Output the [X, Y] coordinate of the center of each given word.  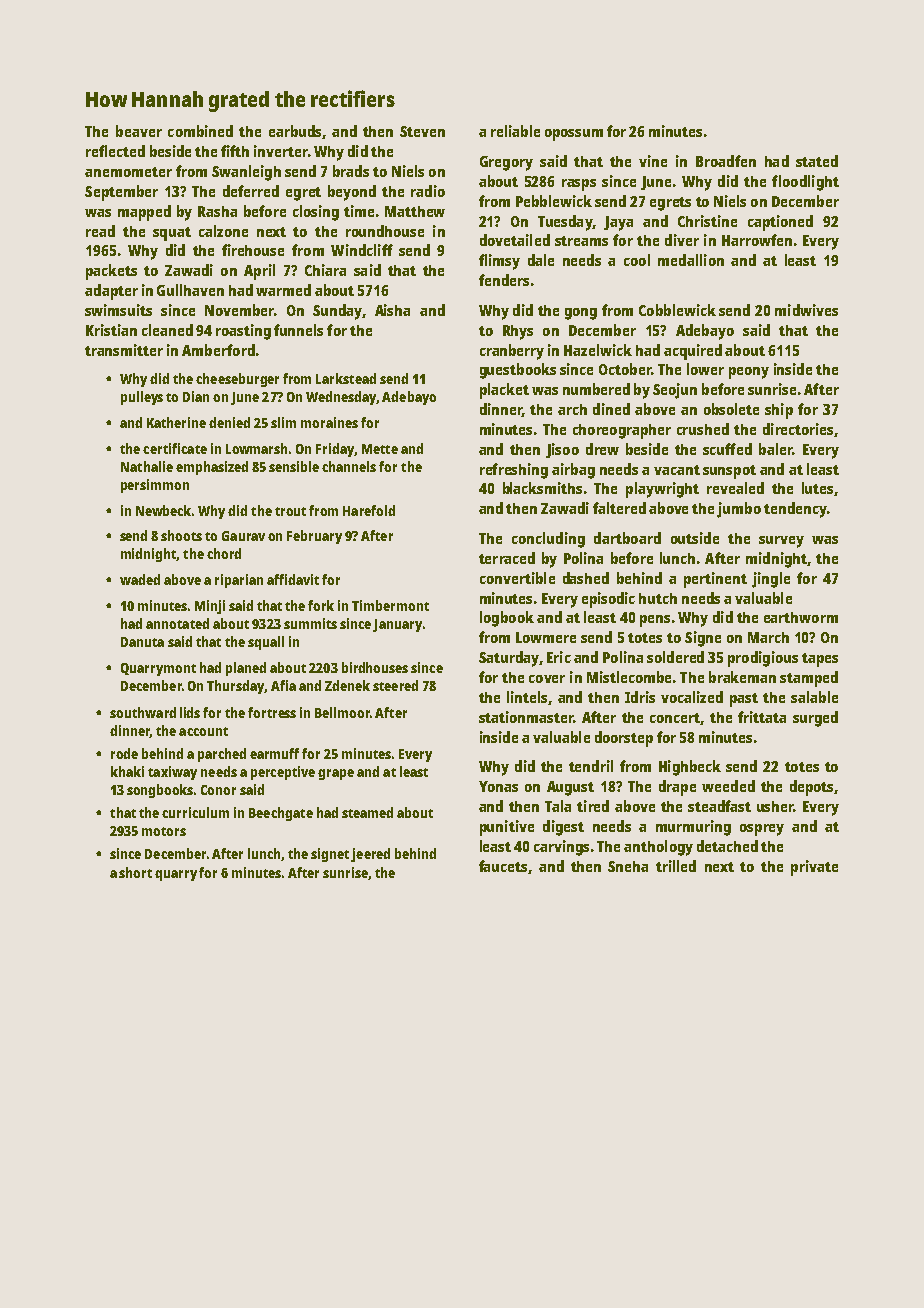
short [135, 872]
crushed [703, 429]
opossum [574, 135]
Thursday [236, 687]
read [100, 231]
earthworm [801, 617]
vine [653, 161]
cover [547, 679]
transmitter [124, 350]
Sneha [628, 866]
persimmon [155, 486]
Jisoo [562, 450]
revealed [735, 488]
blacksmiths [542, 488]
